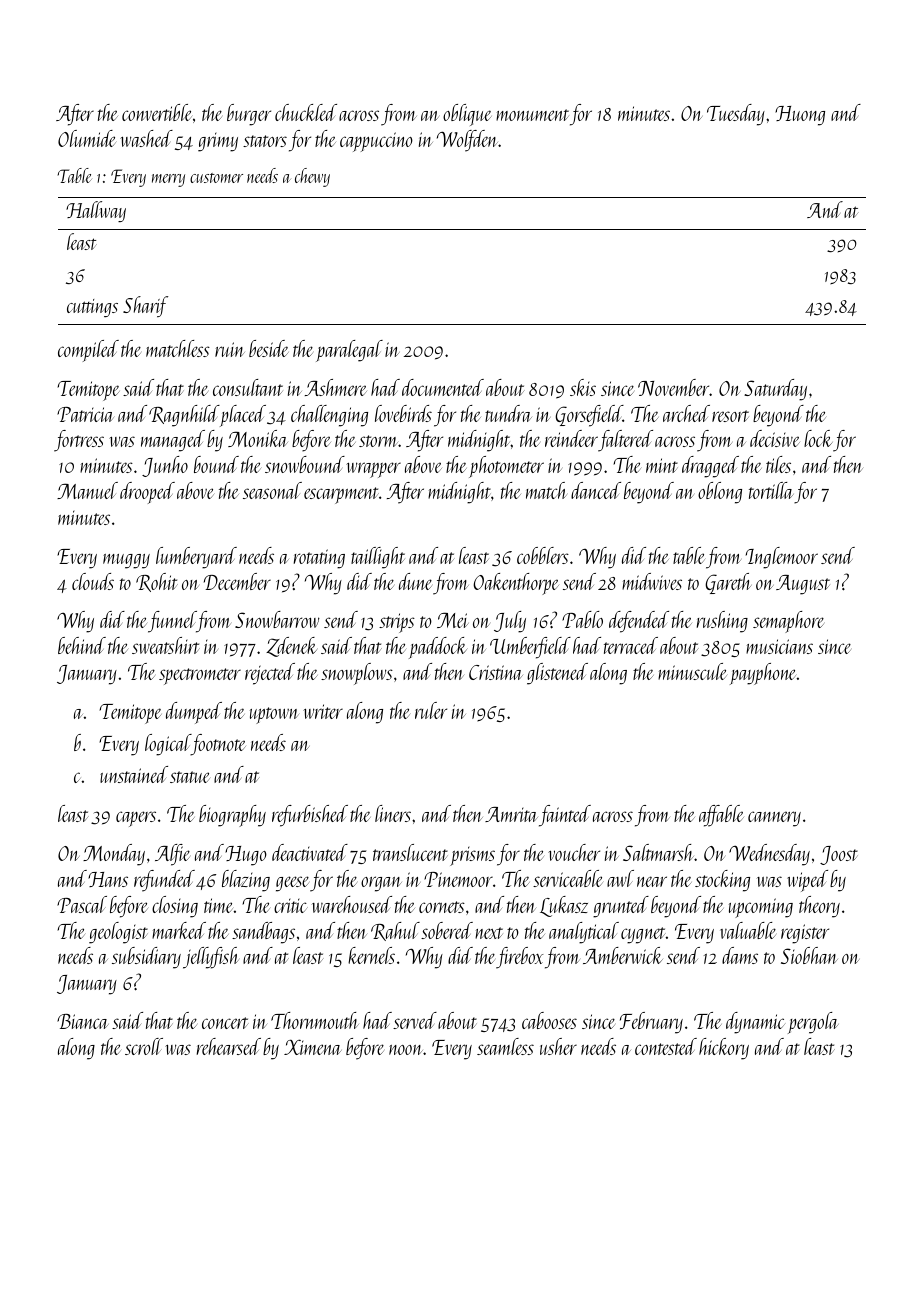  Describe the element at coordinates (230, 349) in the screenshot. I see `ruin` at that location.
